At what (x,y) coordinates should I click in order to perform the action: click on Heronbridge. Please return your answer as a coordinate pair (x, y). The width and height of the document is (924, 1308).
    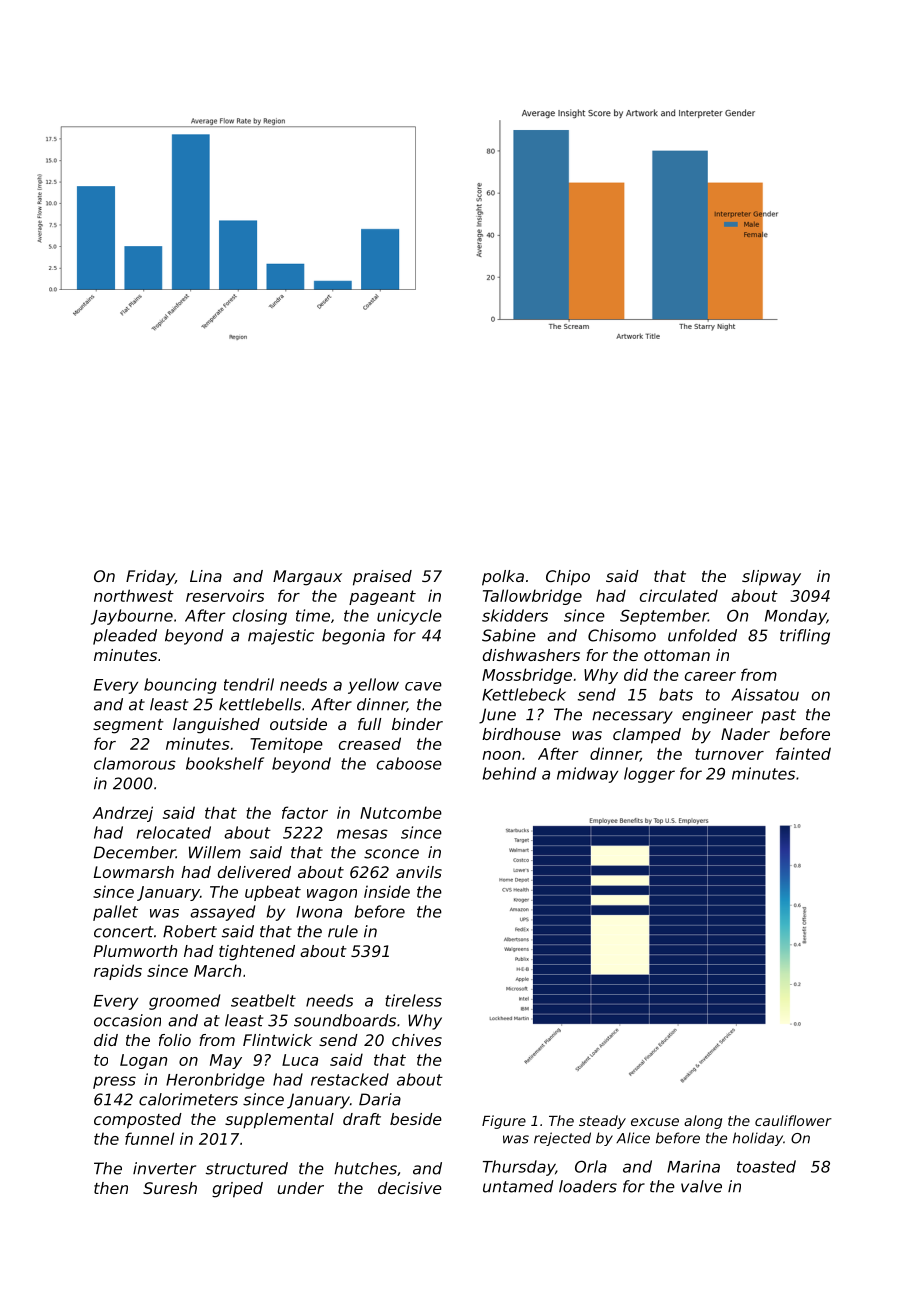
    Looking at the image, I should click on (215, 1081).
